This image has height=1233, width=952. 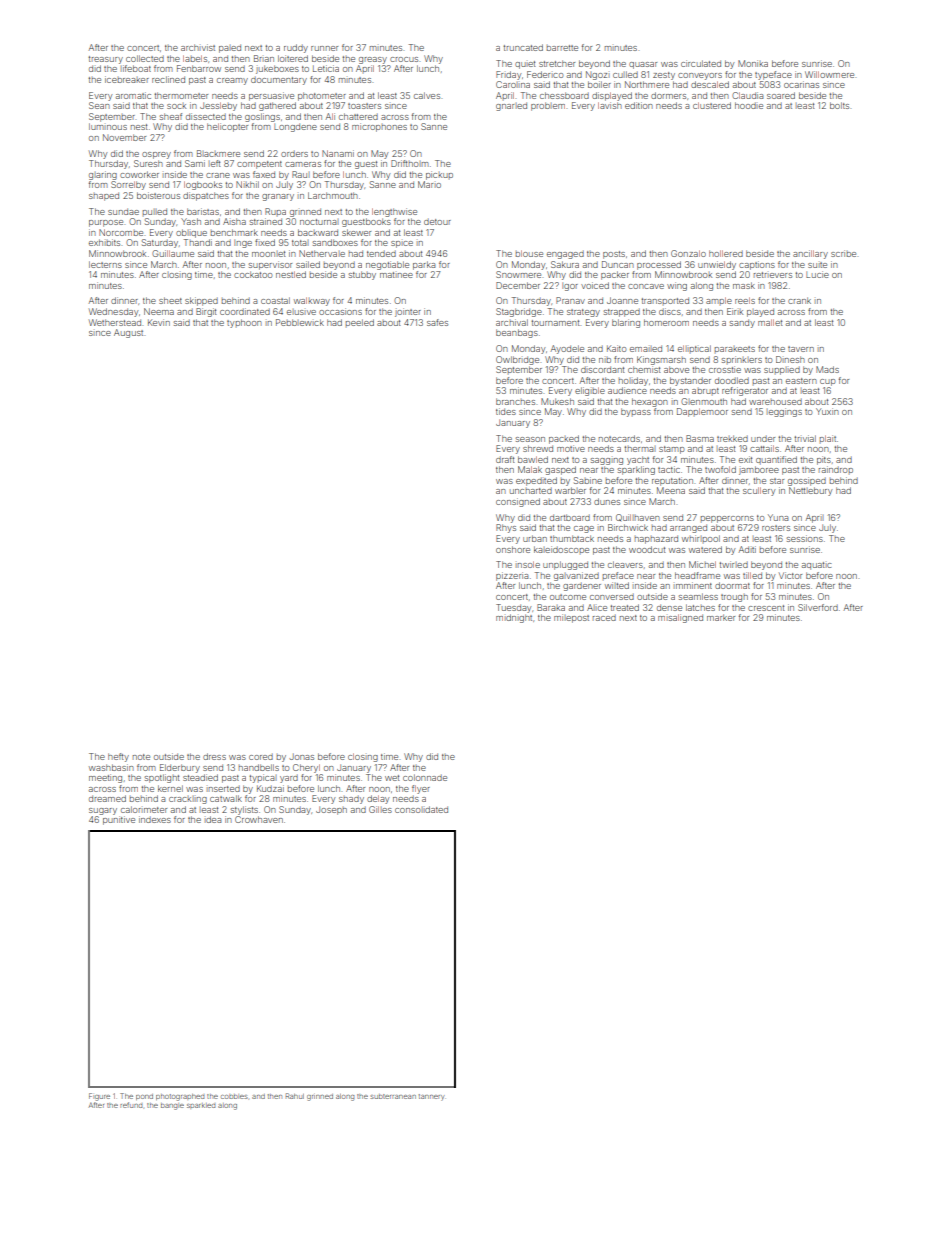 I want to click on season, so click(x=530, y=439).
